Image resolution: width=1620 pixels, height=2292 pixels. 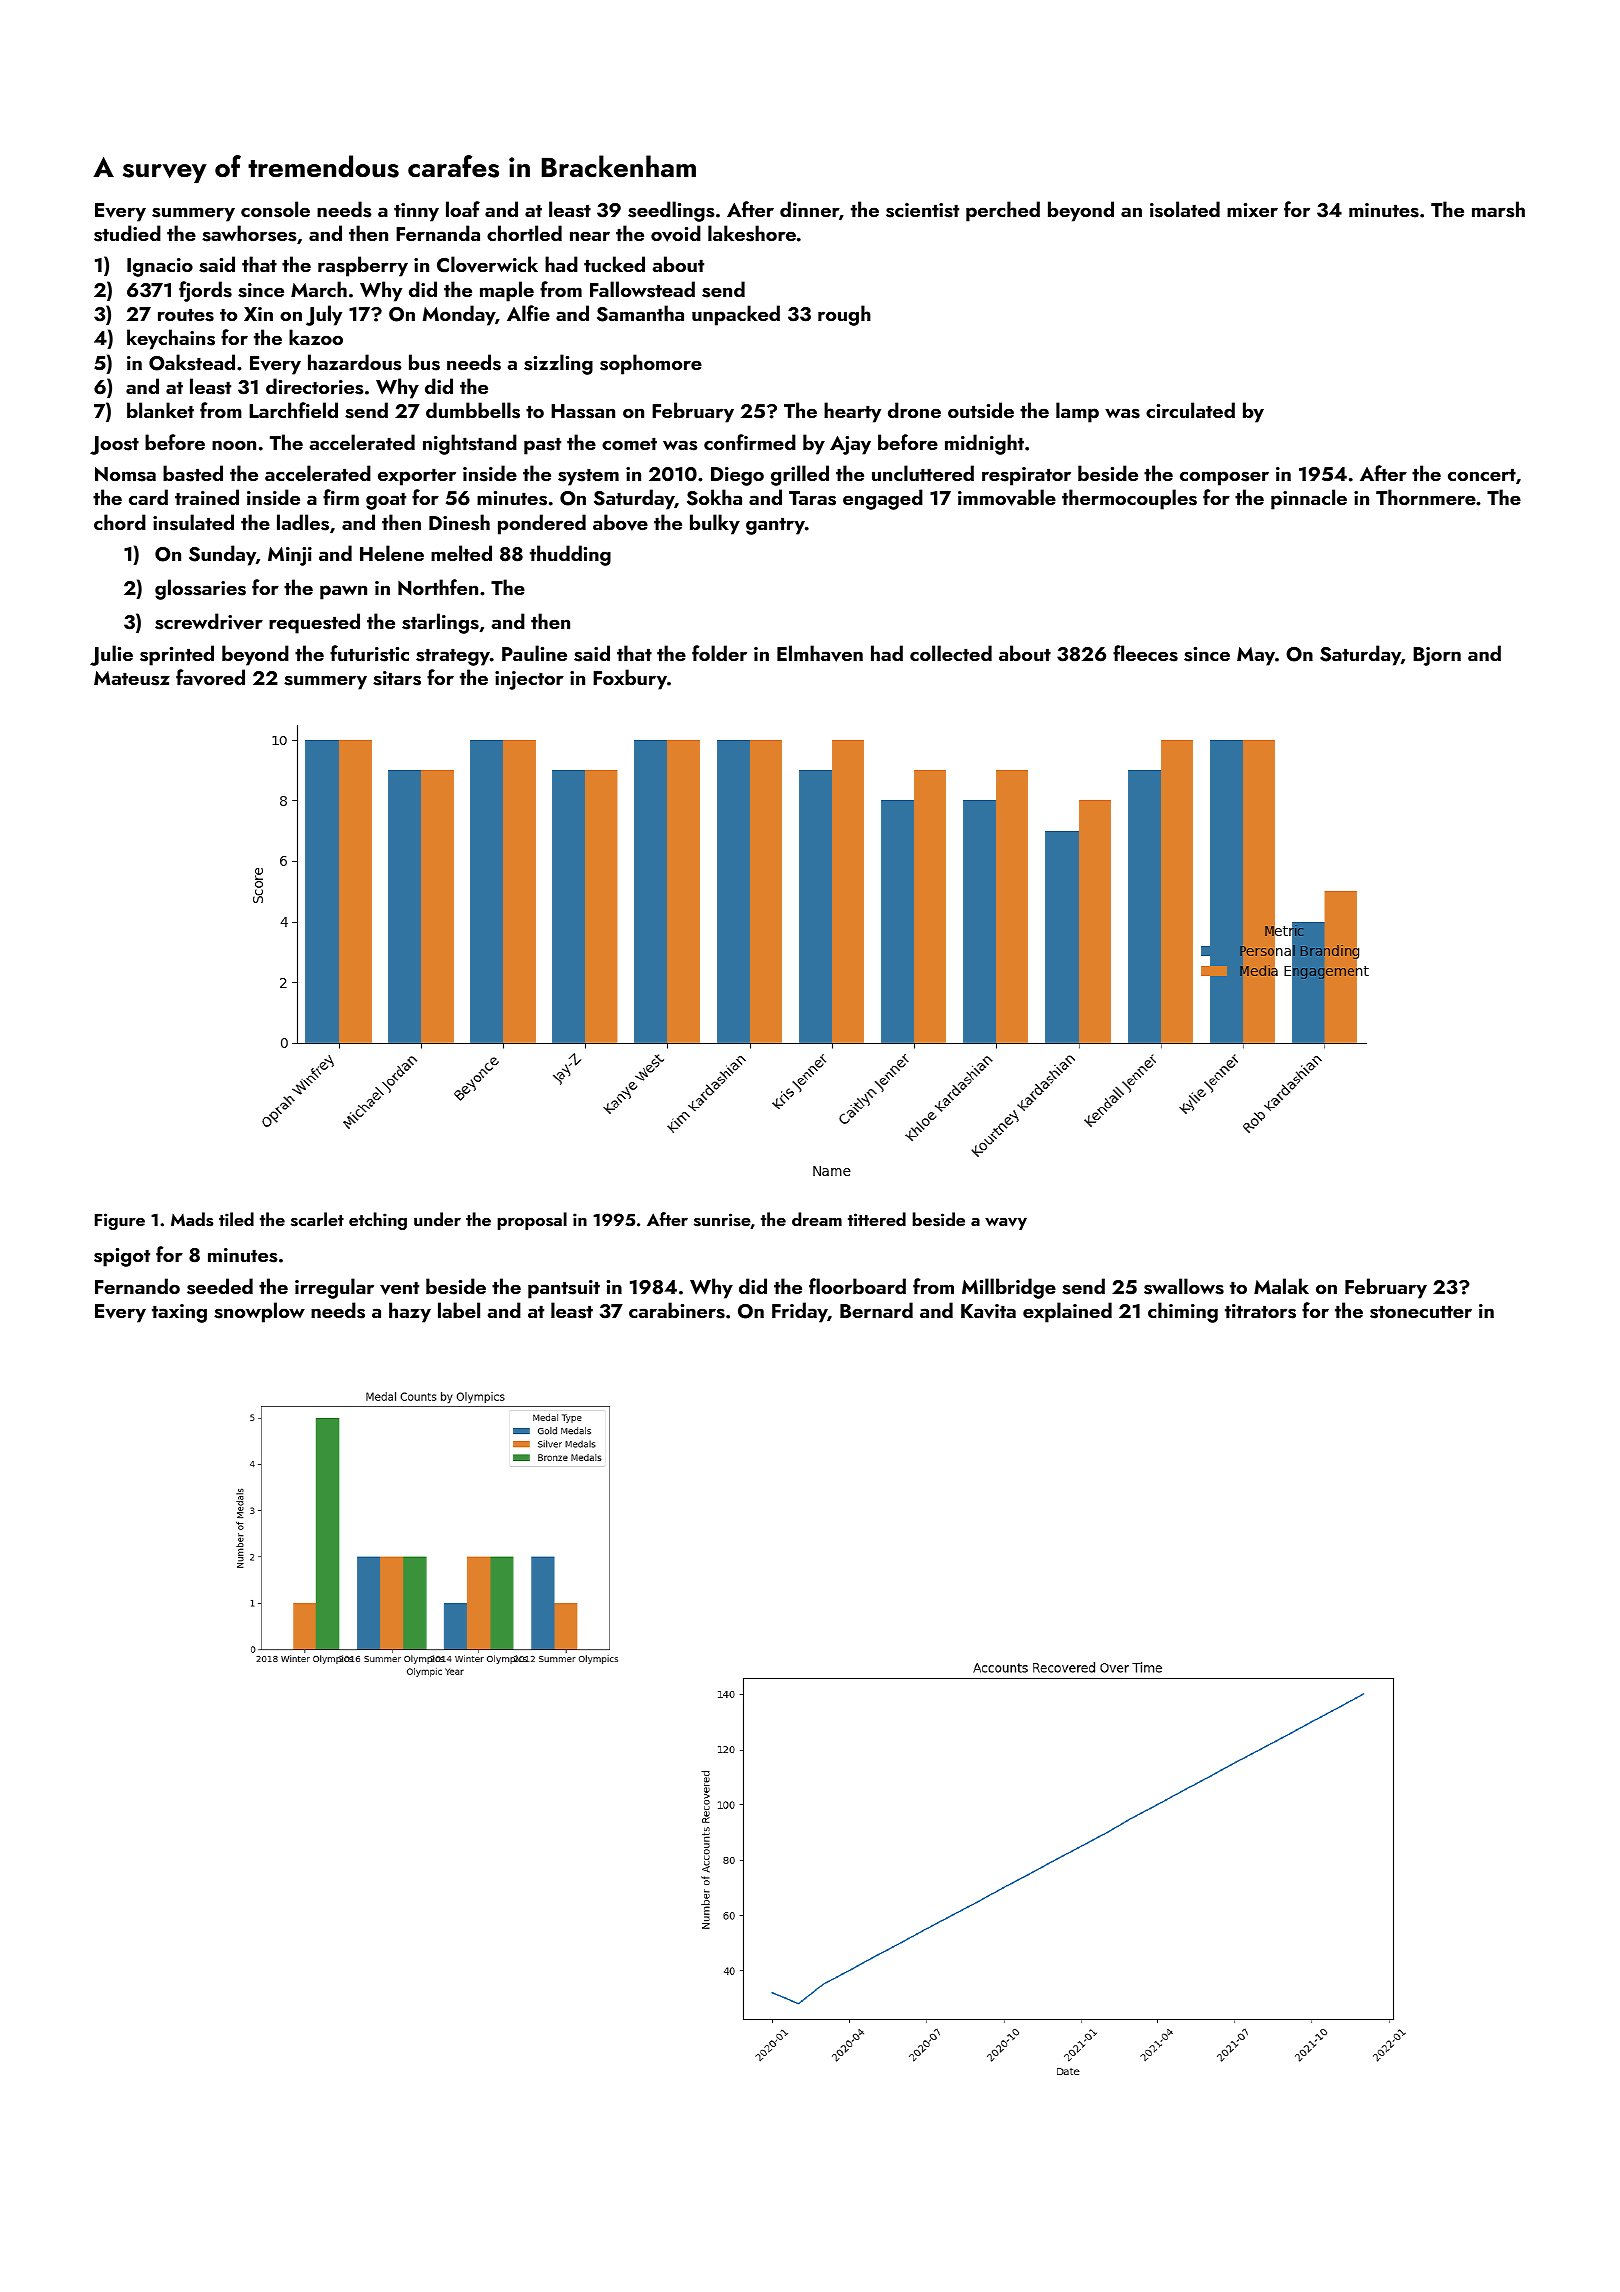 I want to click on marsh, so click(x=1498, y=209).
